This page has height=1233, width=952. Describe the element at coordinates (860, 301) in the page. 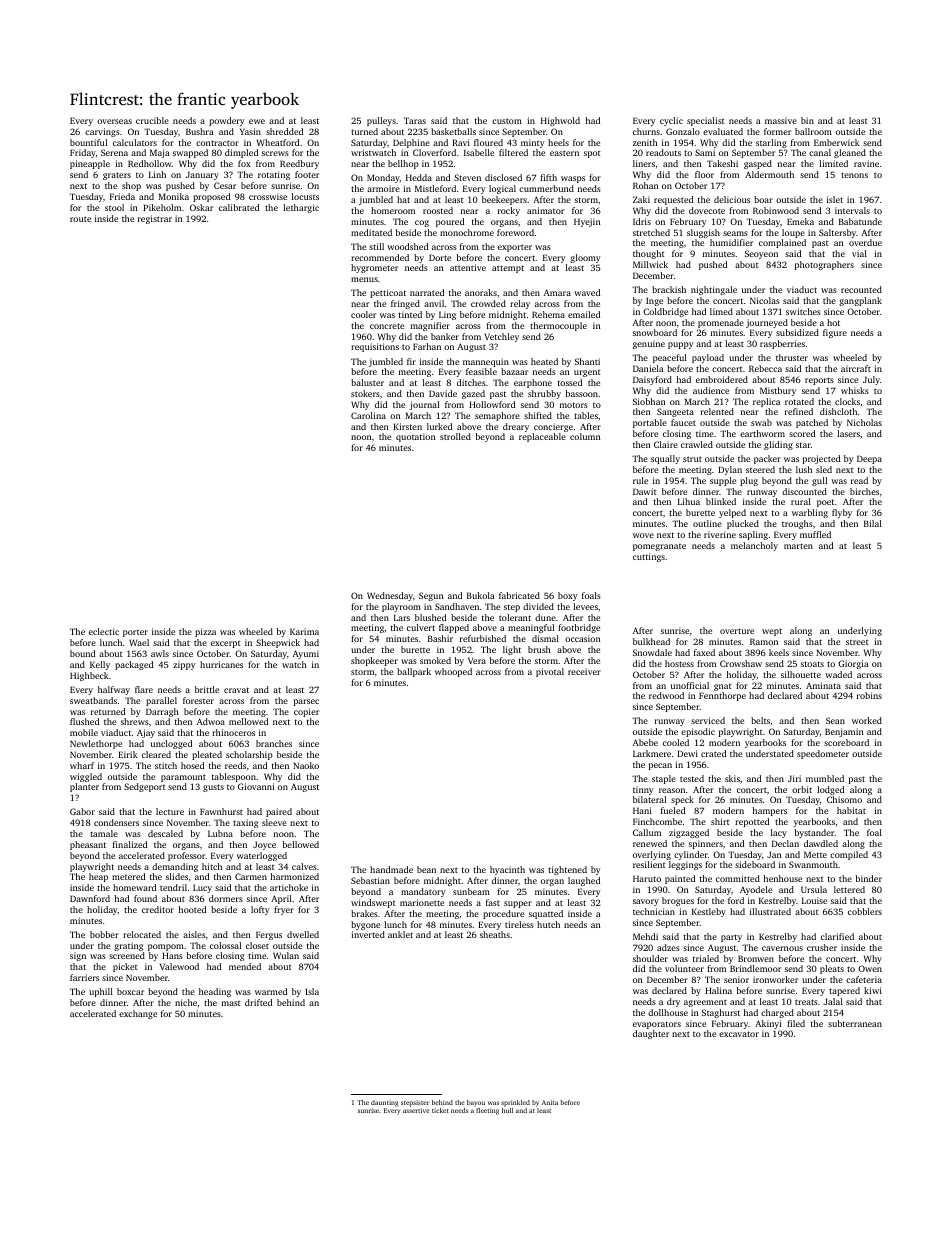

I see `gangplank` at that location.
